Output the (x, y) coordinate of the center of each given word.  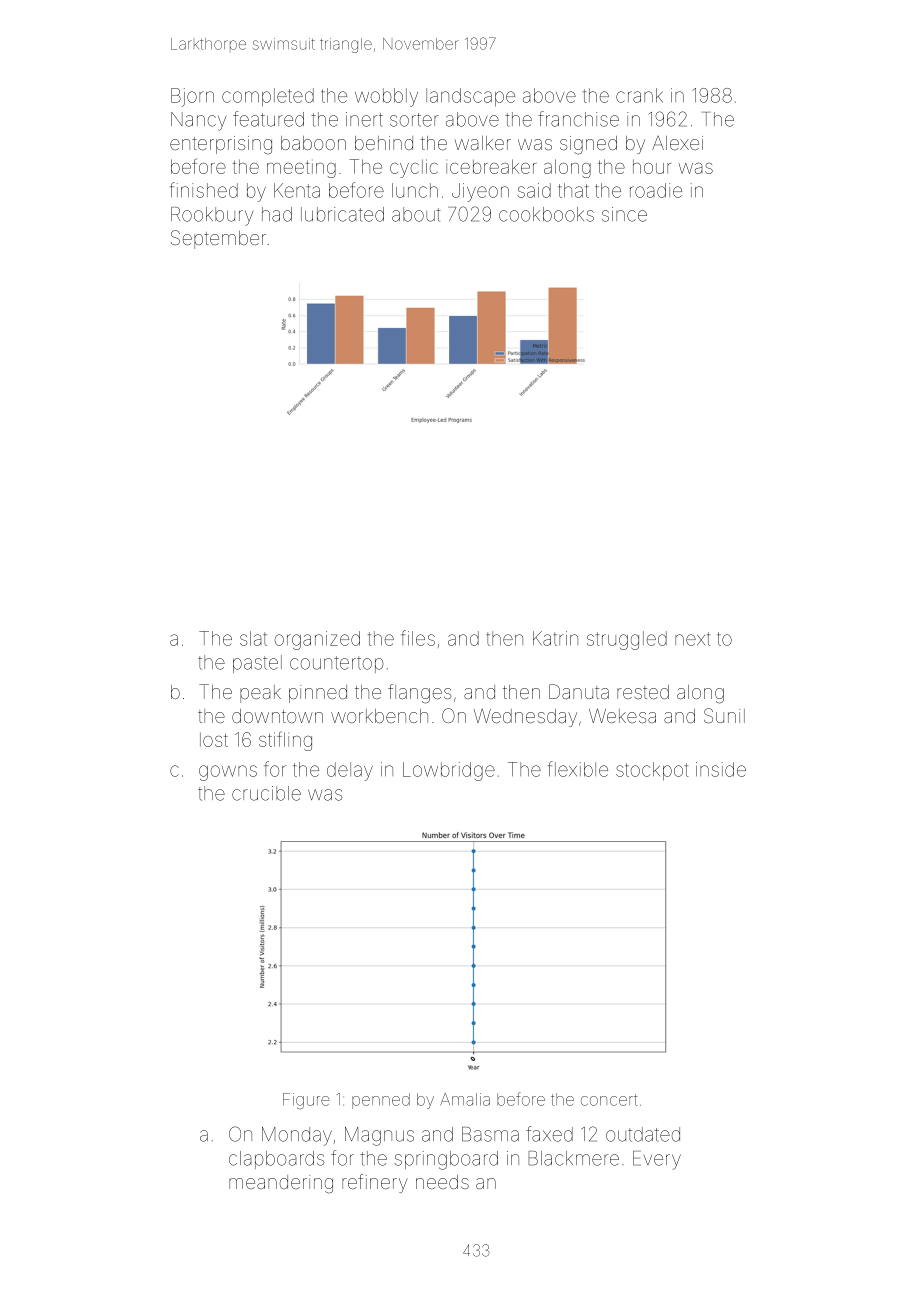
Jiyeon (480, 192)
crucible (266, 793)
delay (350, 771)
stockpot (652, 771)
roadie (656, 190)
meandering (281, 1184)
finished (204, 190)
